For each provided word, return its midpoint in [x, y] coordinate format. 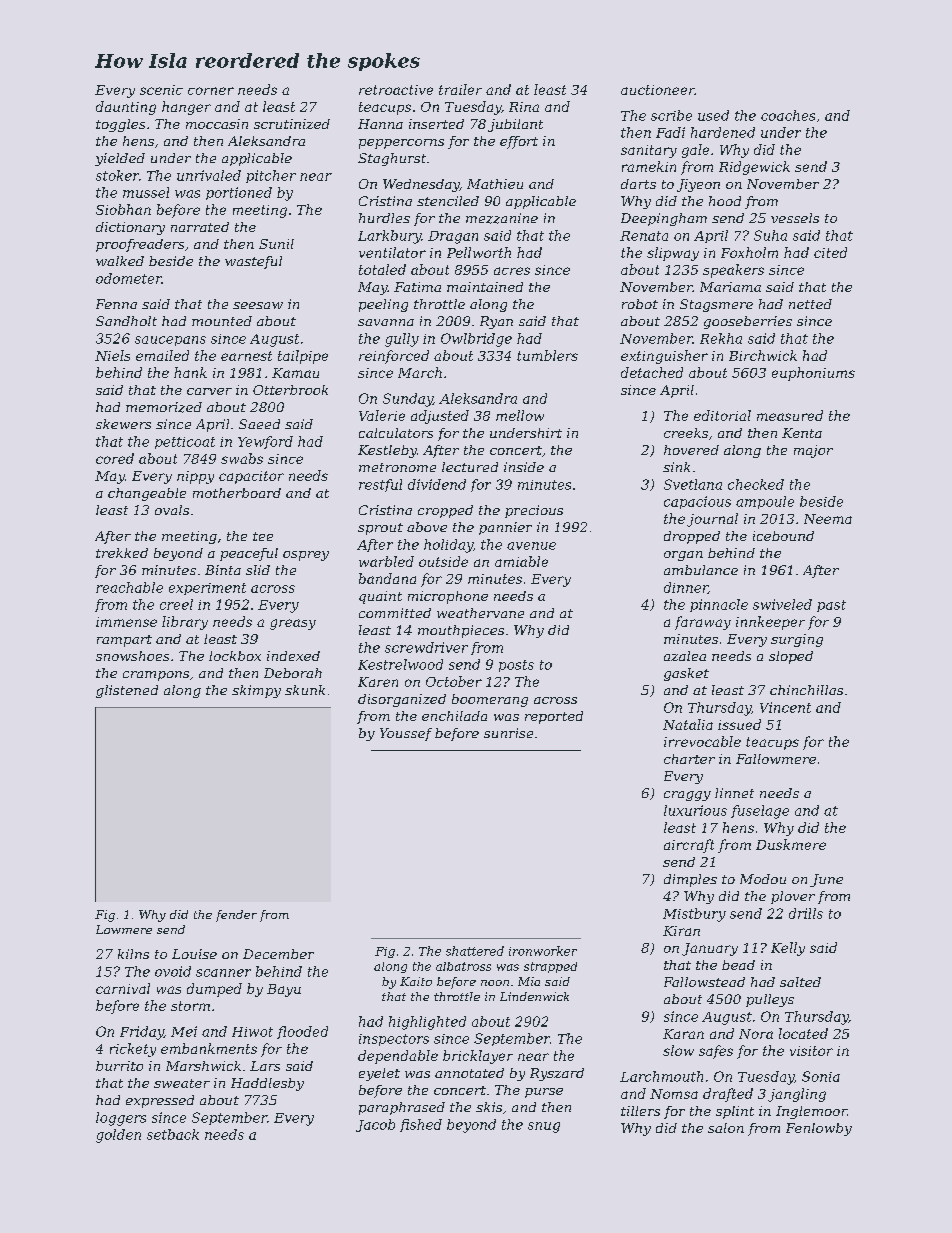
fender [236, 916]
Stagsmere [716, 305]
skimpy [256, 691]
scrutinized [292, 124]
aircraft [689, 846]
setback [173, 1134]
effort [519, 142]
